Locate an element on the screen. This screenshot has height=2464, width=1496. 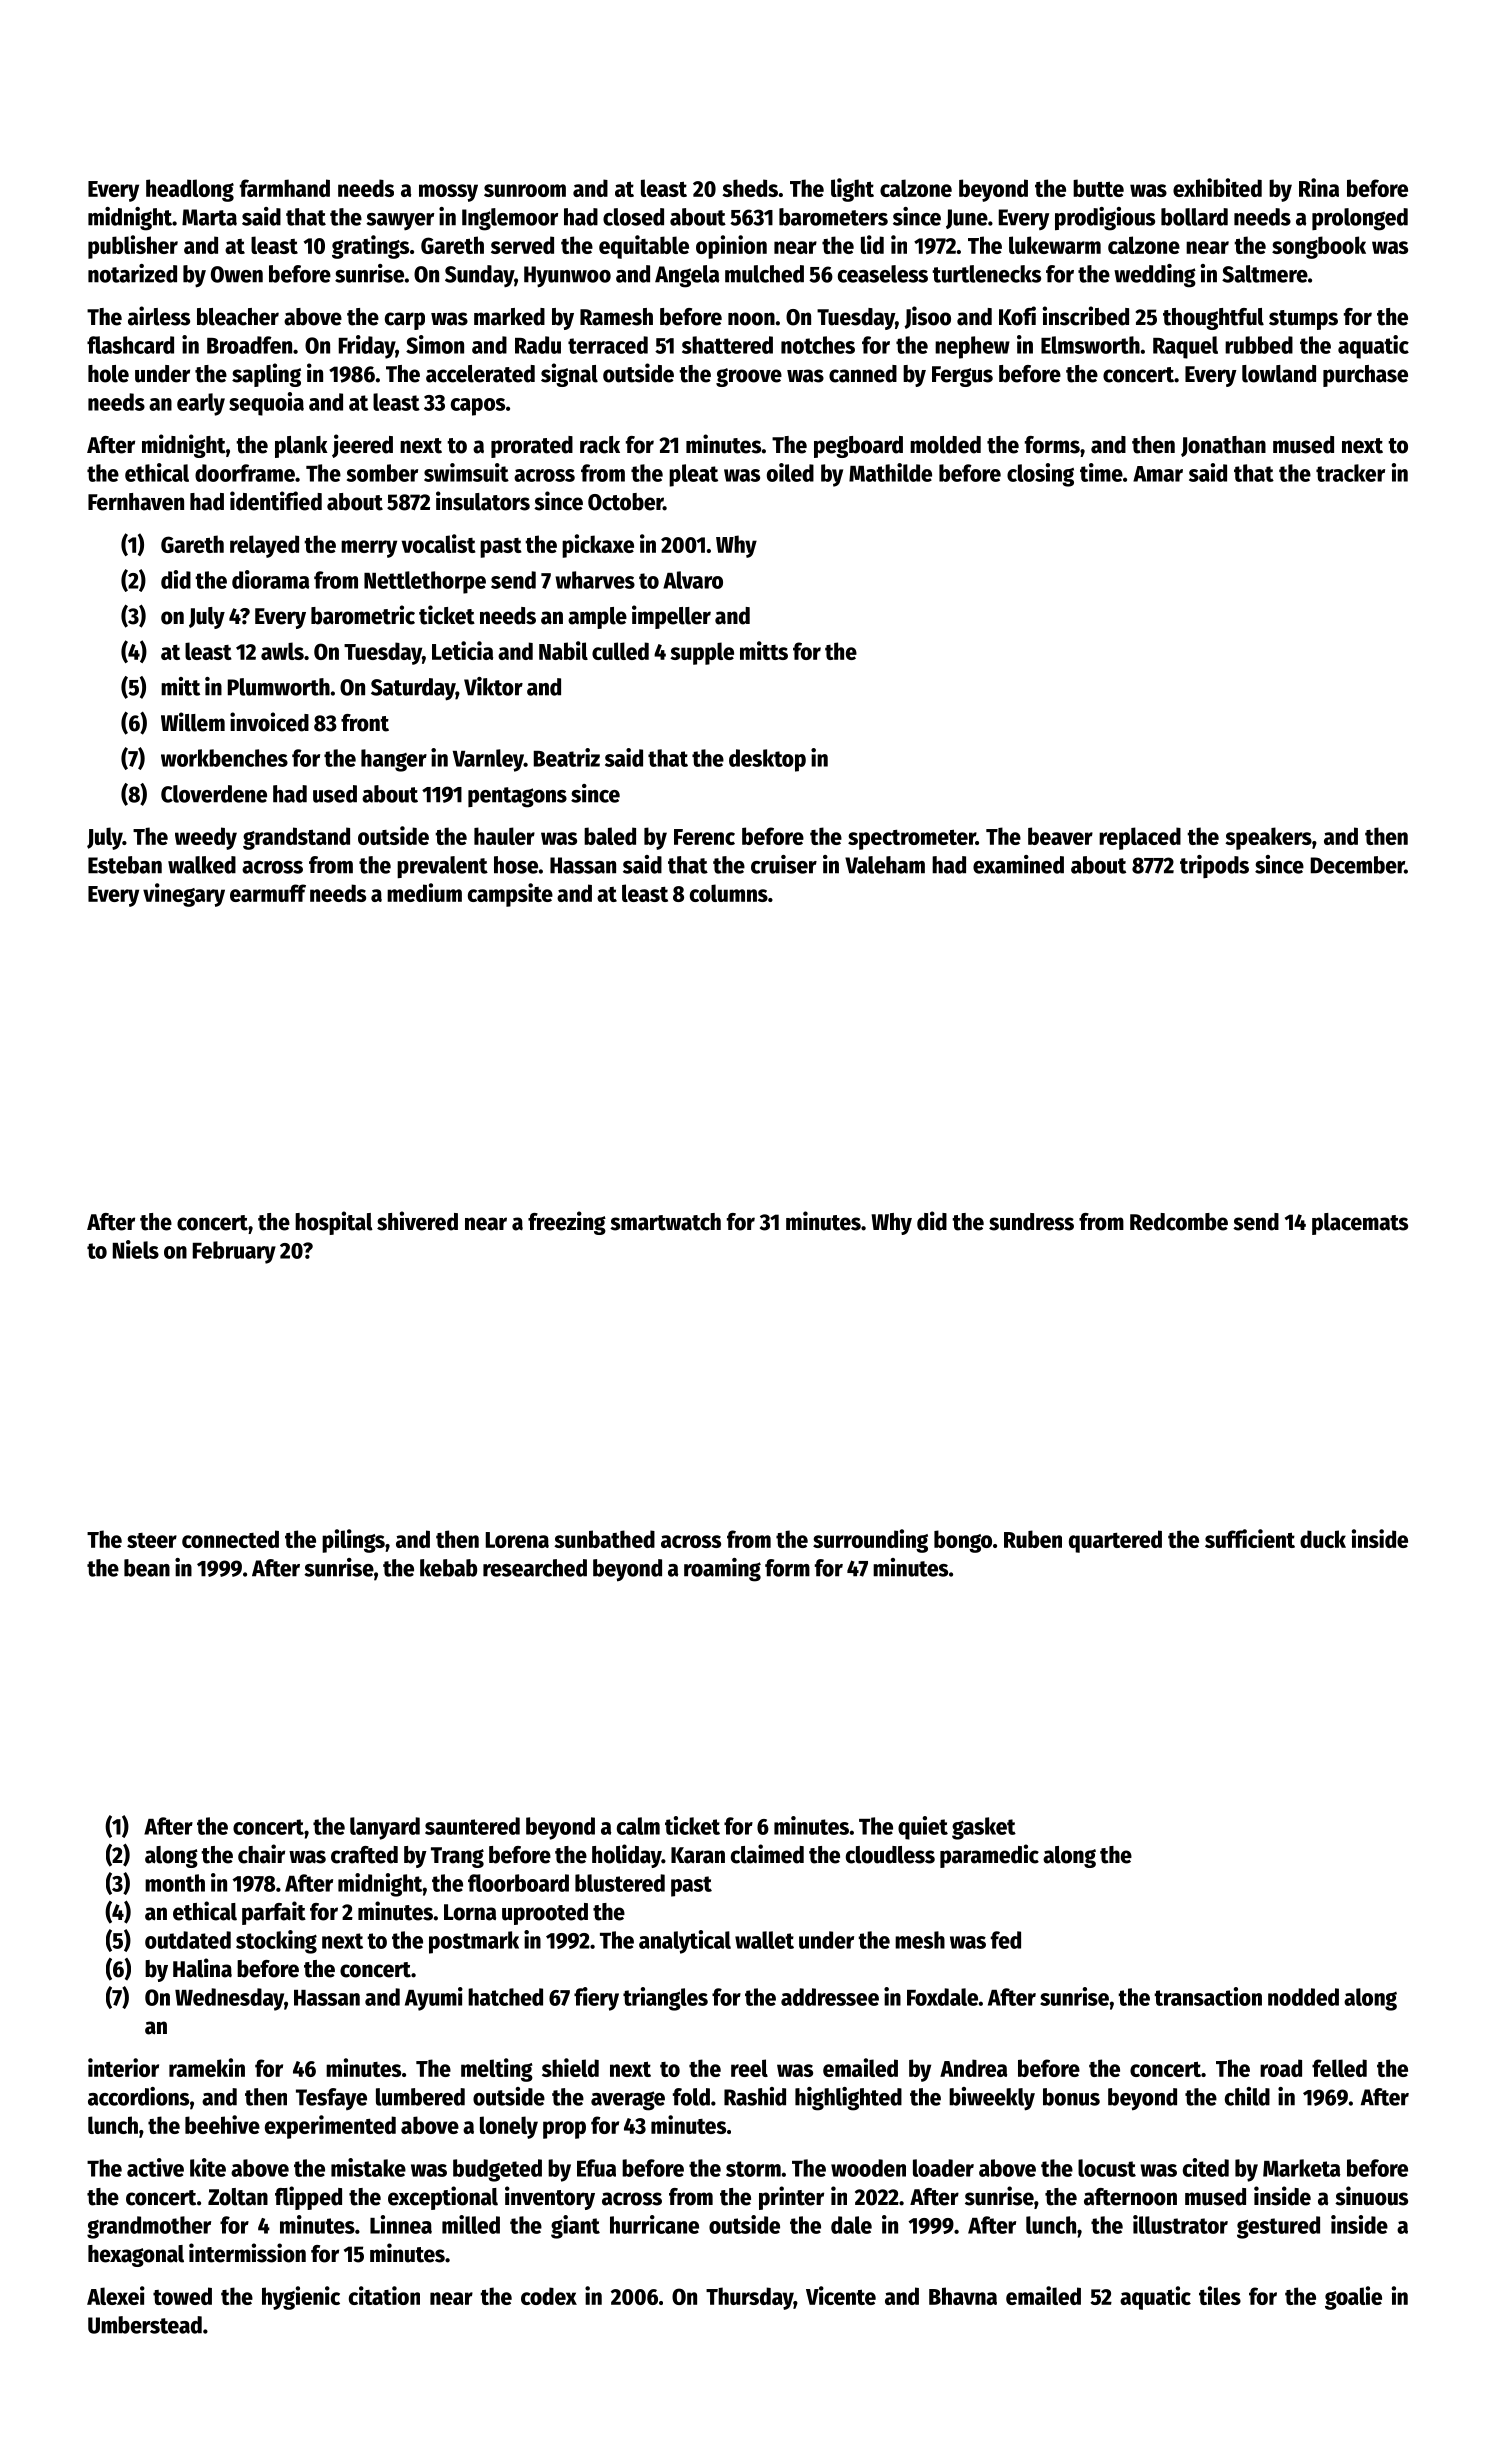
jeered is located at coordinates (362, 446).
